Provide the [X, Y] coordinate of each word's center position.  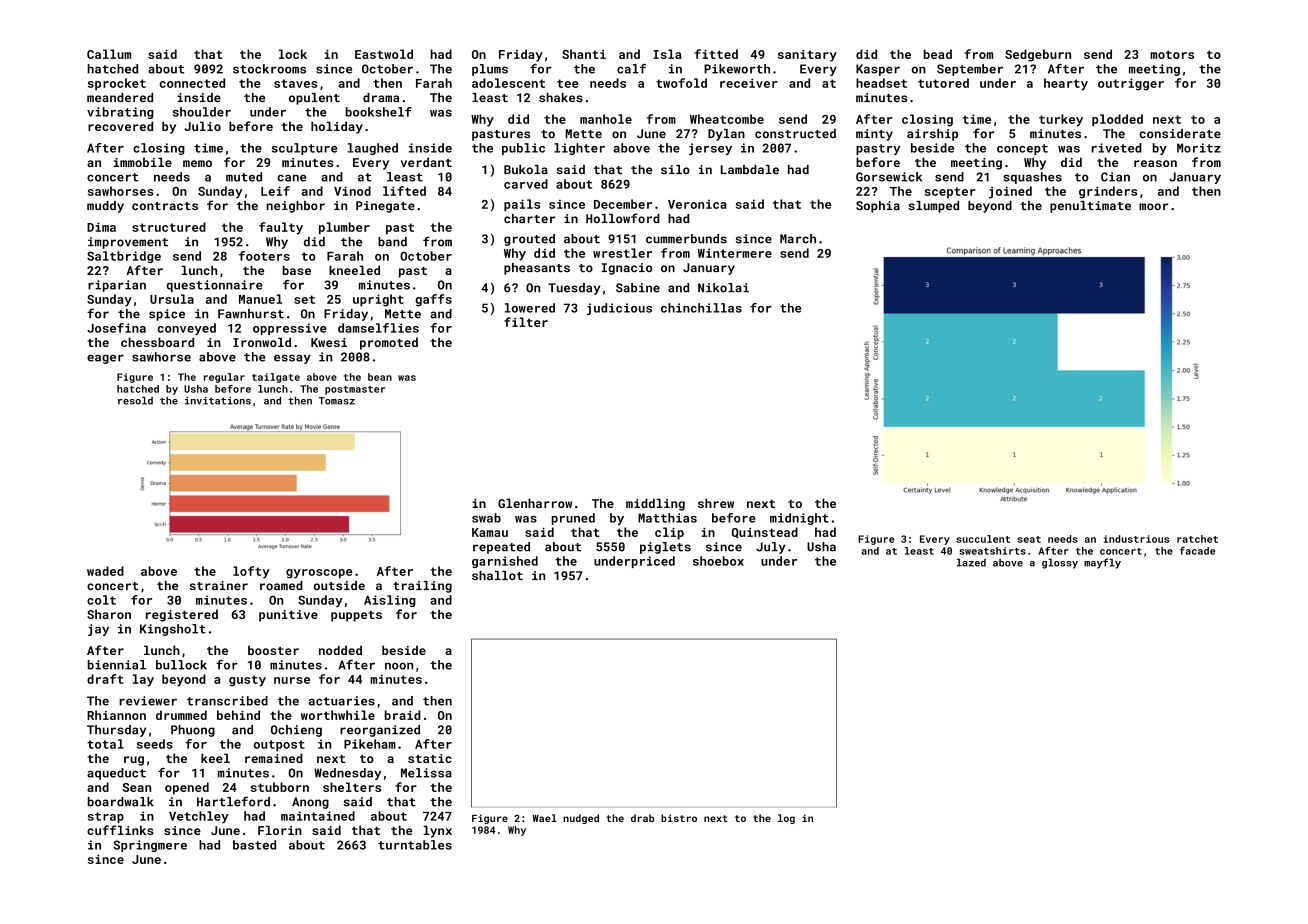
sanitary [807, 56]
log [786, 819]
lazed [971, 562]
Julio [202, 126]
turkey [1061, 120]
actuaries [342, 701]
